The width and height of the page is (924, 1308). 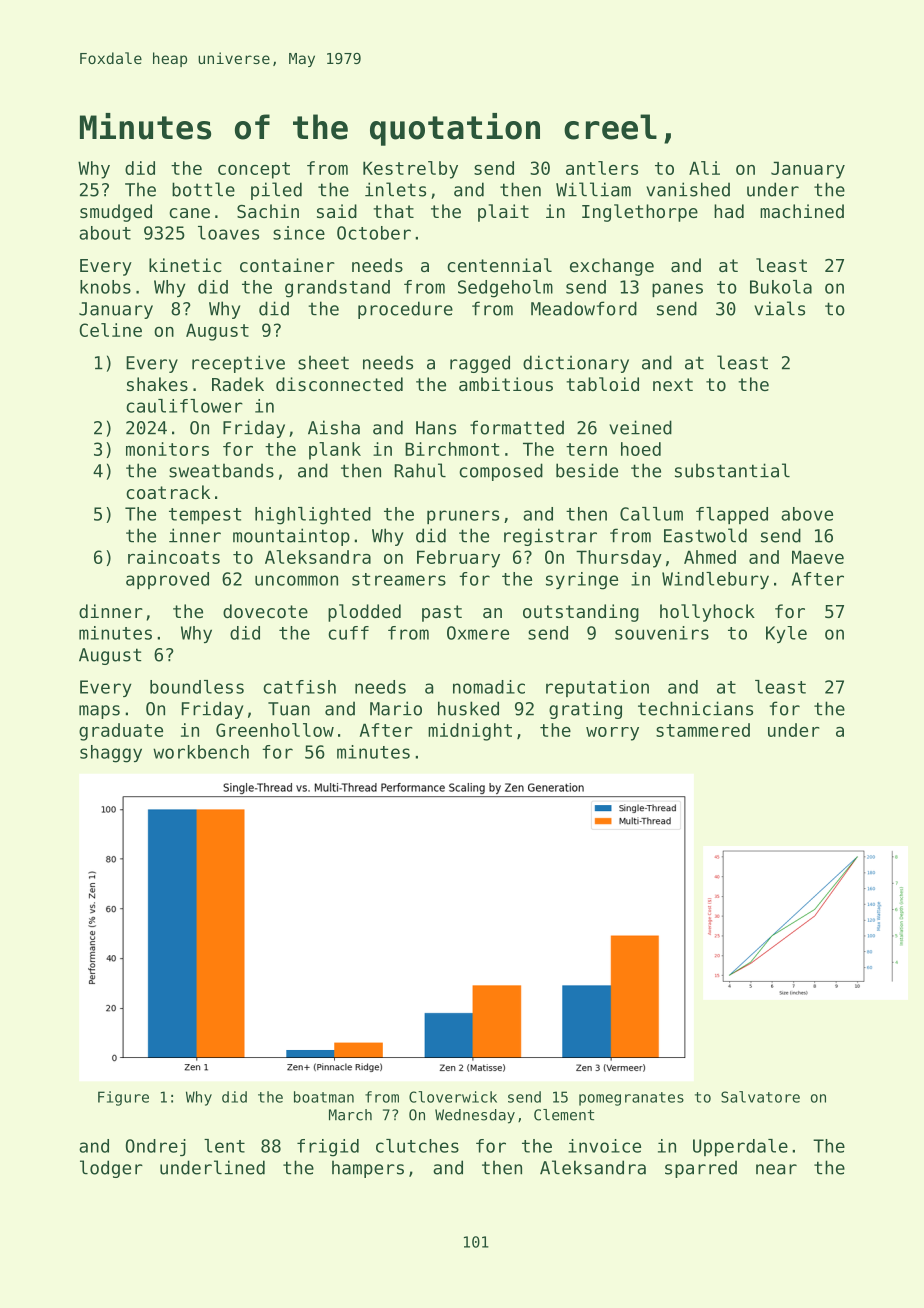 I want to click on smudged, so click(x=116, y=213).
